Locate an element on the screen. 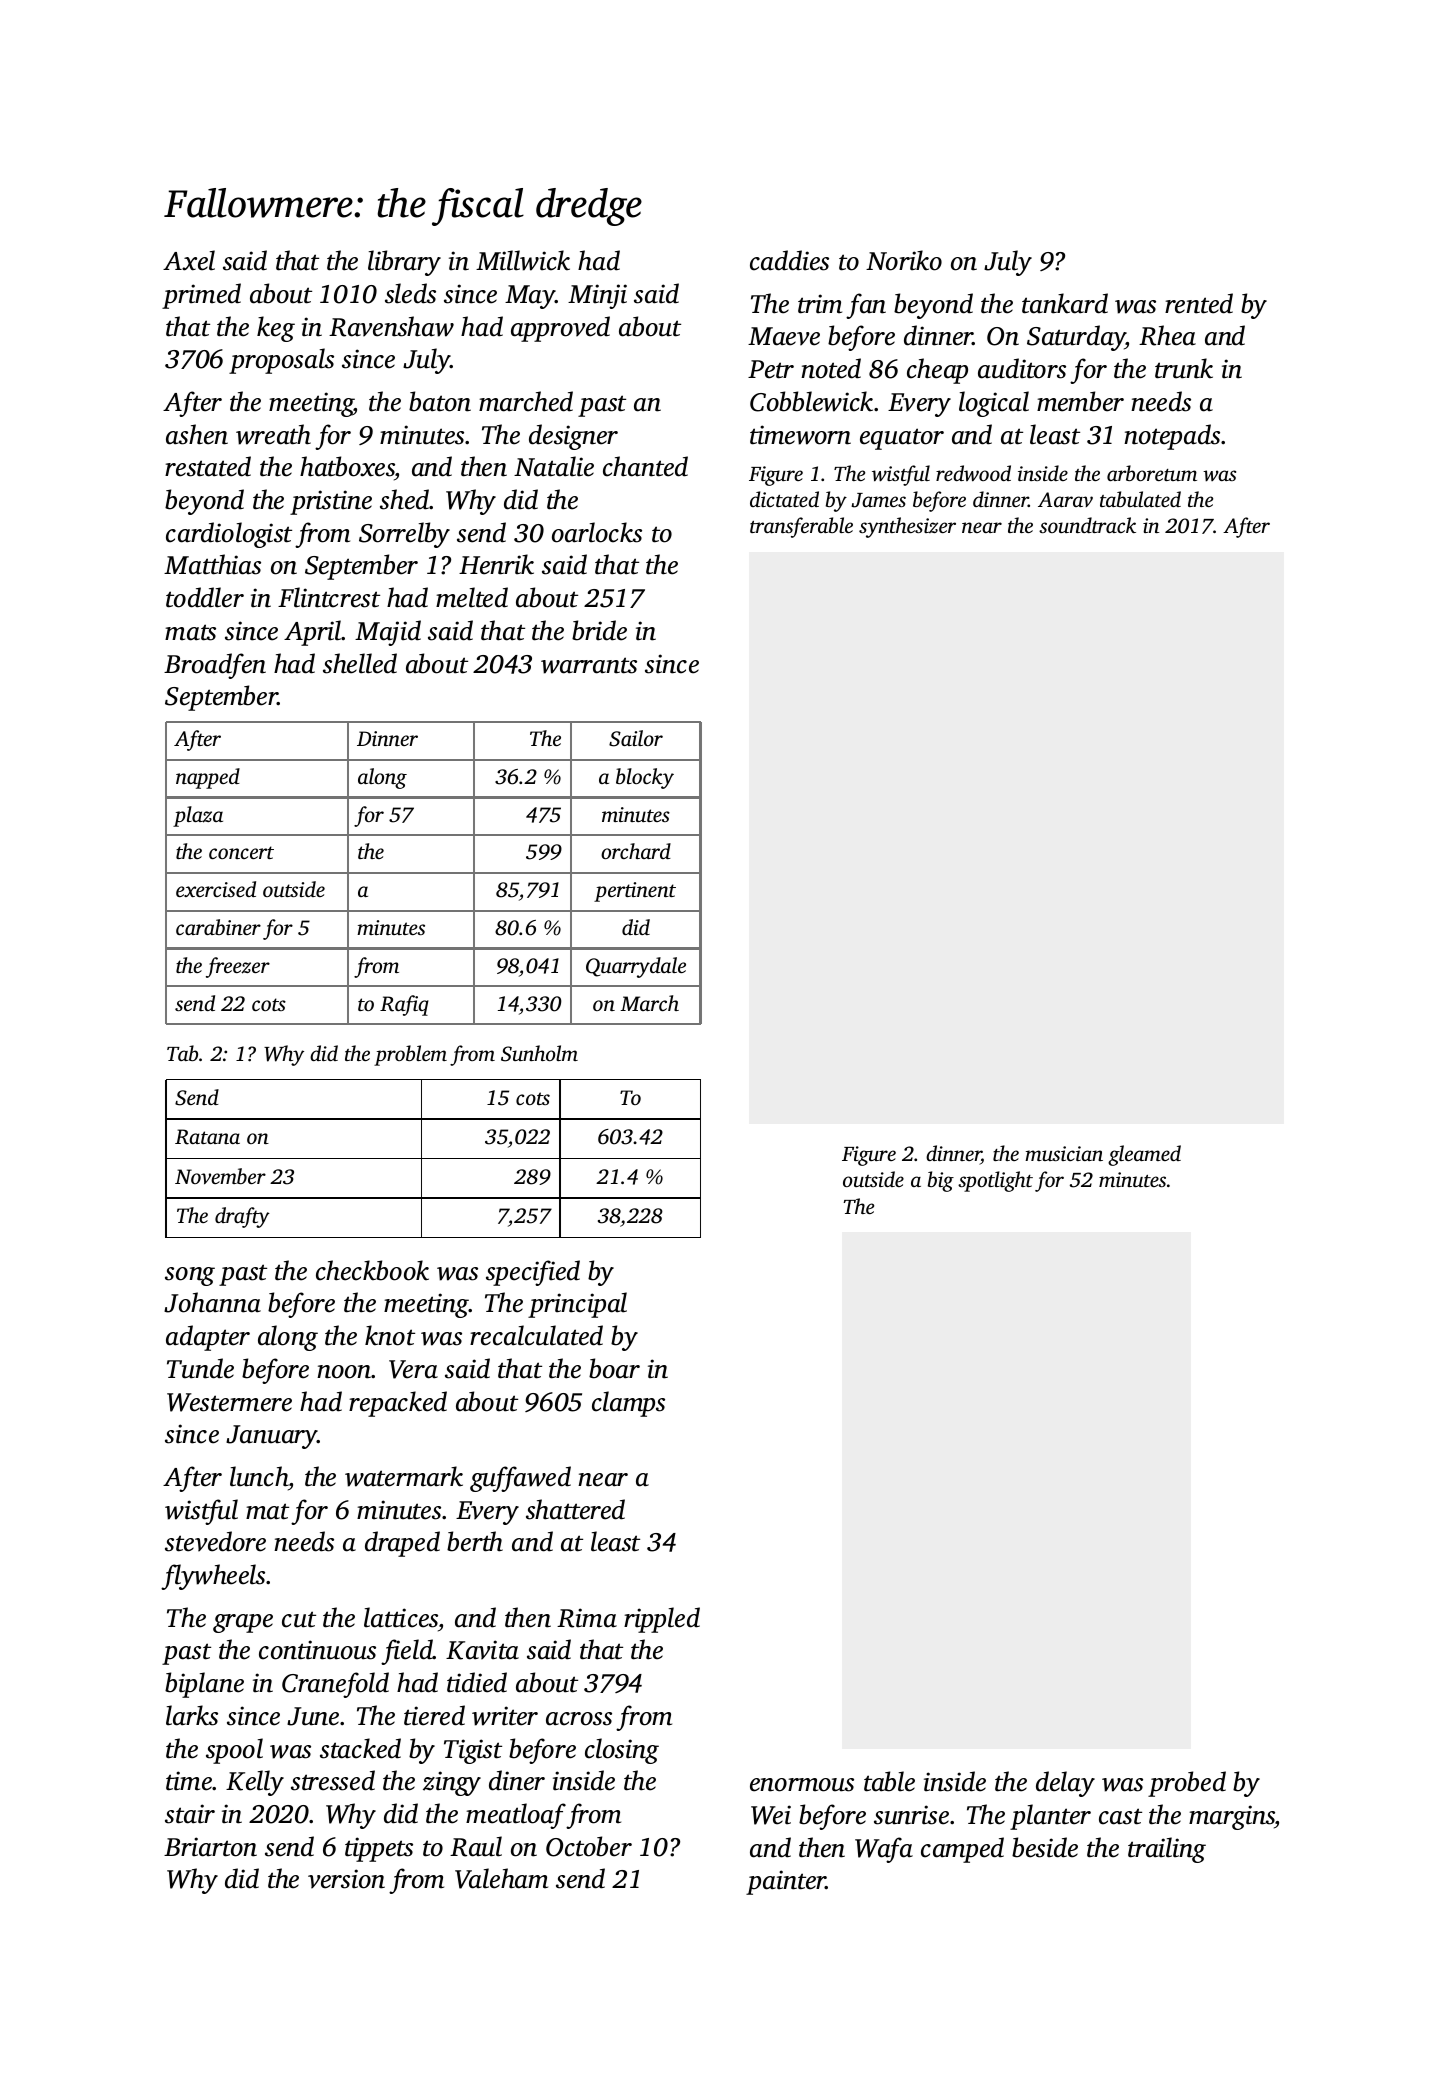 Image resolution: width=1450 pixels, height=2100 pixels. Ravenshaw is located at coordinates (391, 326).
